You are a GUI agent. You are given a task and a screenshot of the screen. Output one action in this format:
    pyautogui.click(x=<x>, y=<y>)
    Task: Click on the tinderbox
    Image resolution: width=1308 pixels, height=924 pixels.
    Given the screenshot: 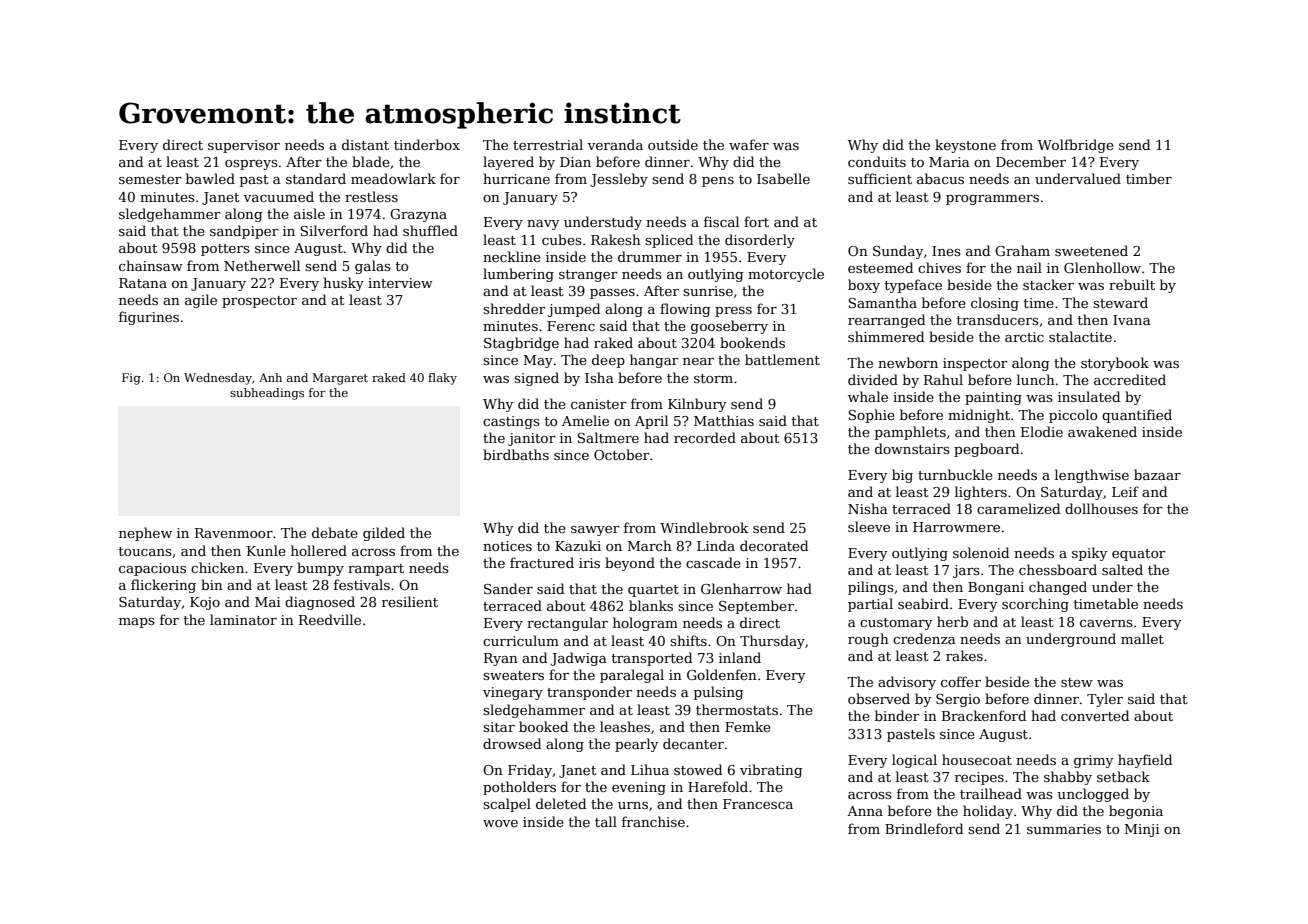 What is the action you would take?
    pyautogui.click(x=427, y=144)
